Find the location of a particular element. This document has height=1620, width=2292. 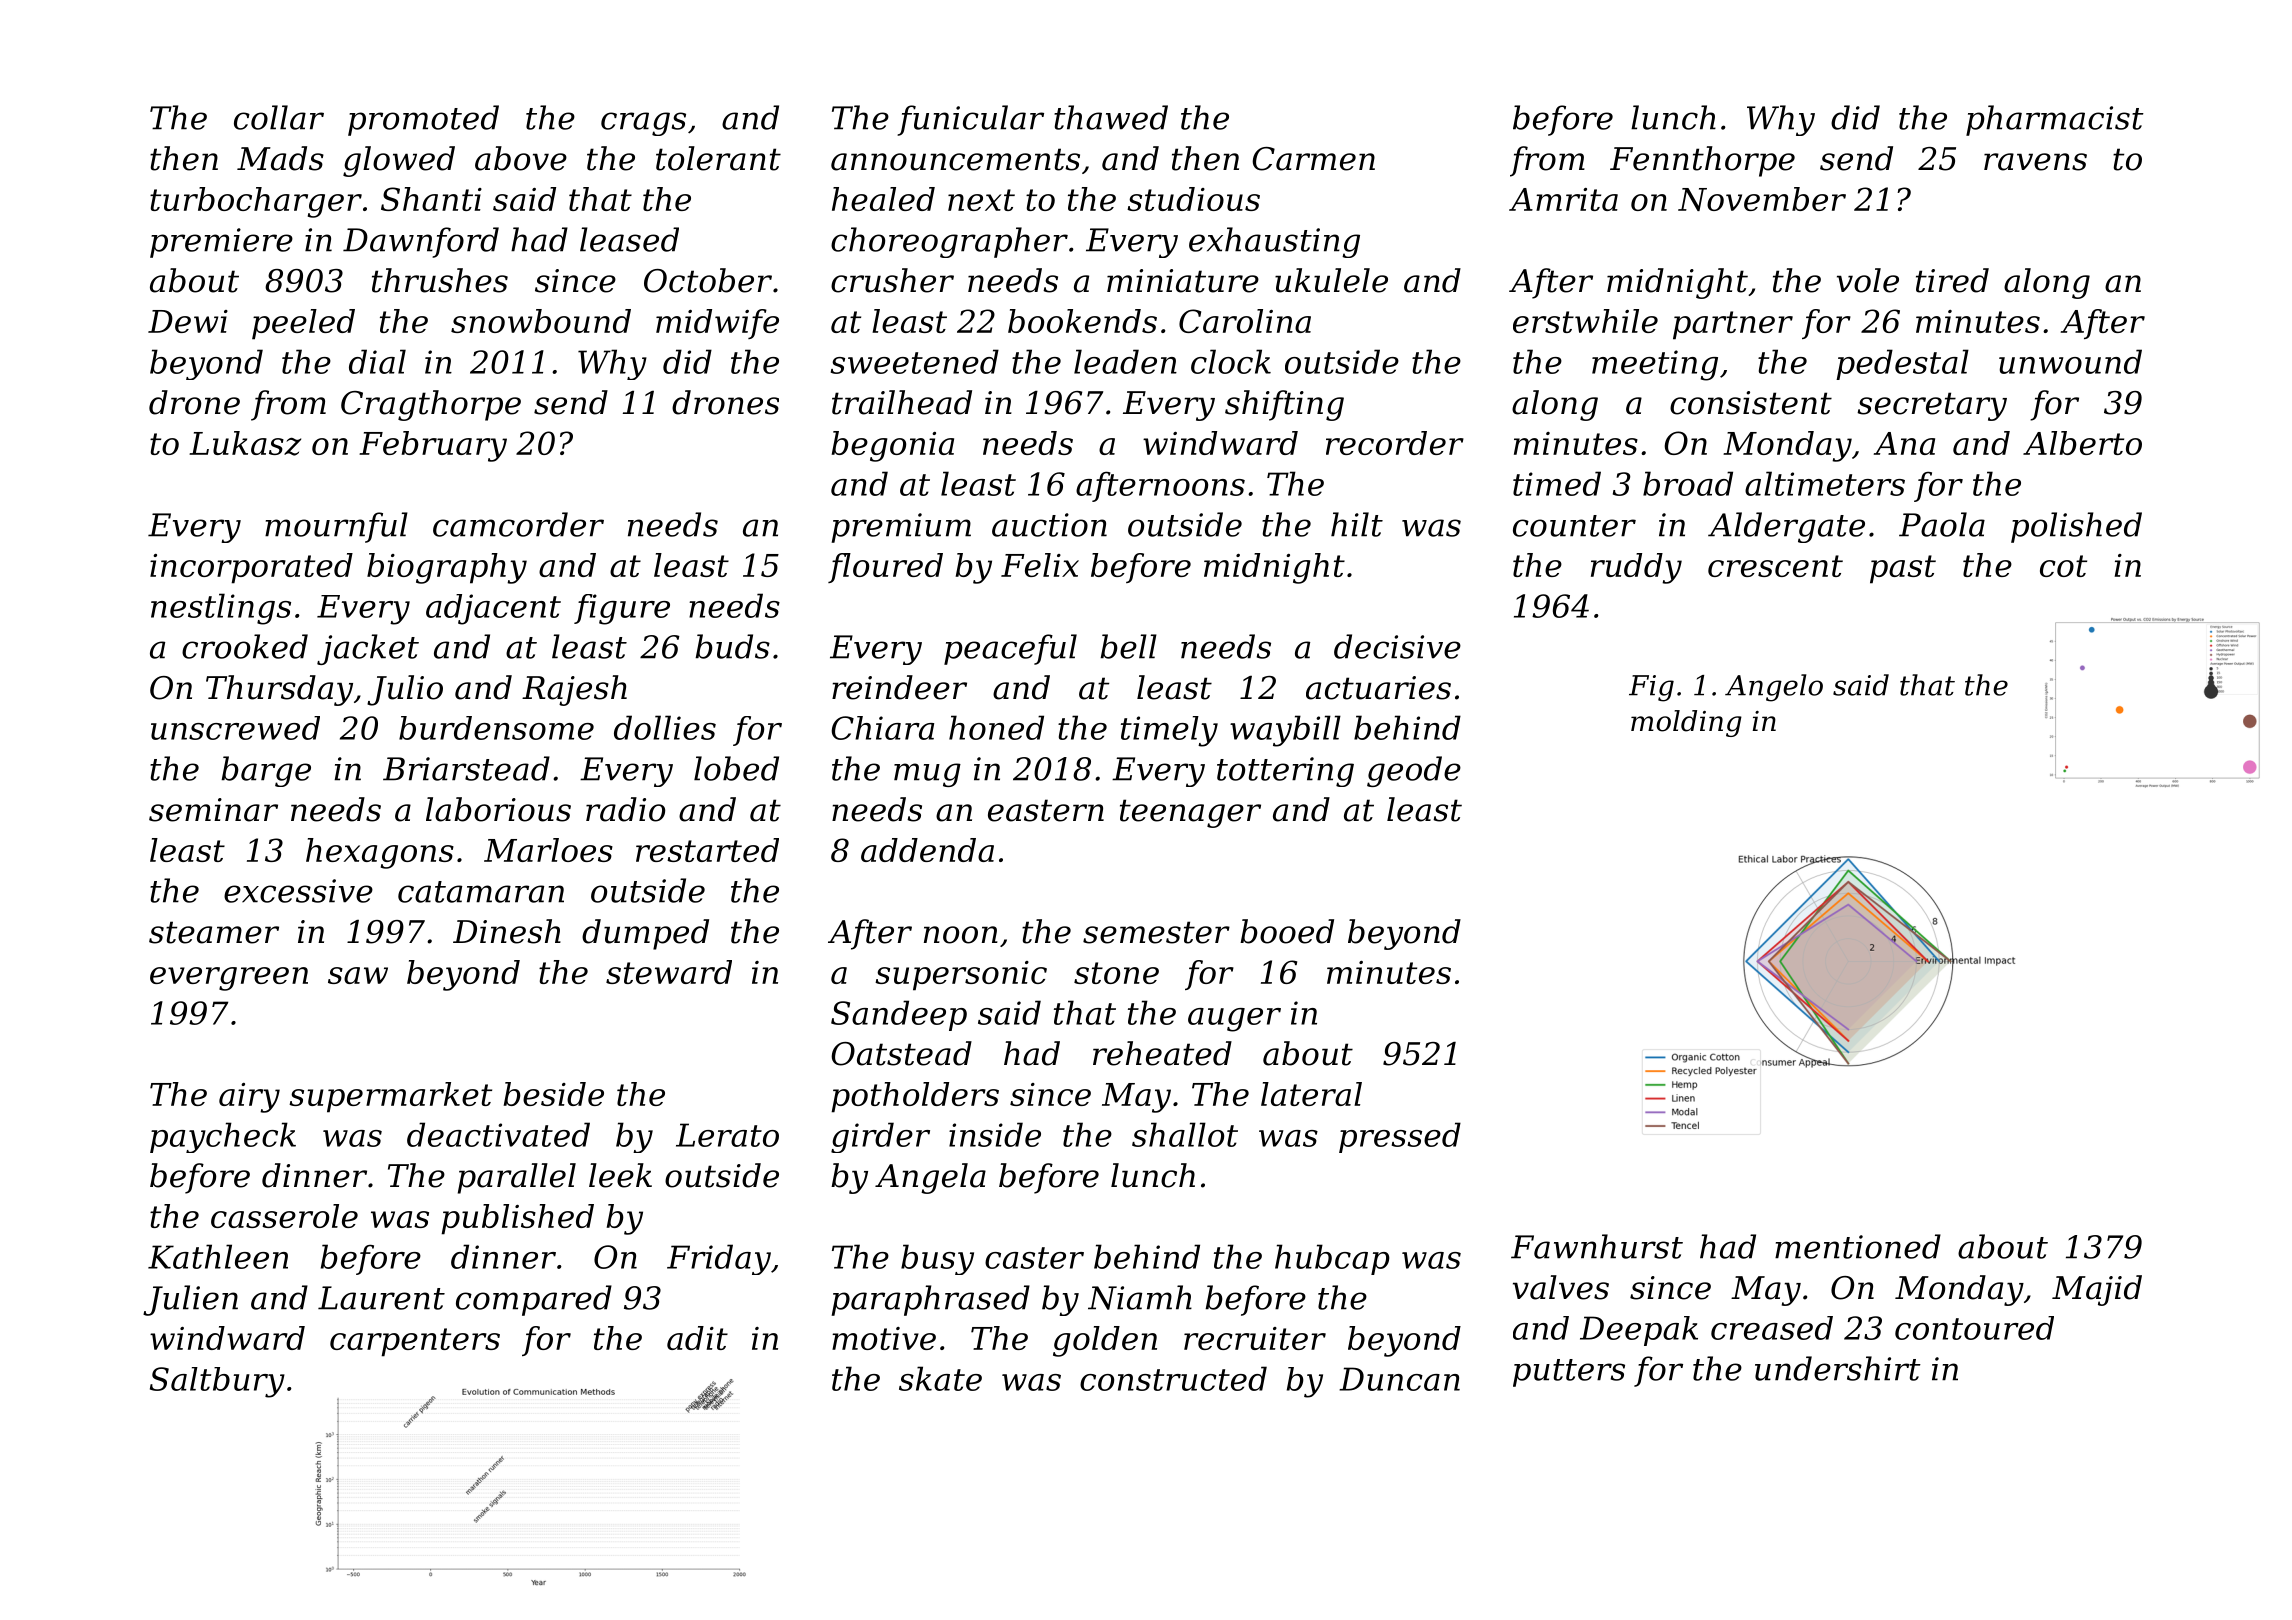

funicular is located at coordinates (970, 120).
